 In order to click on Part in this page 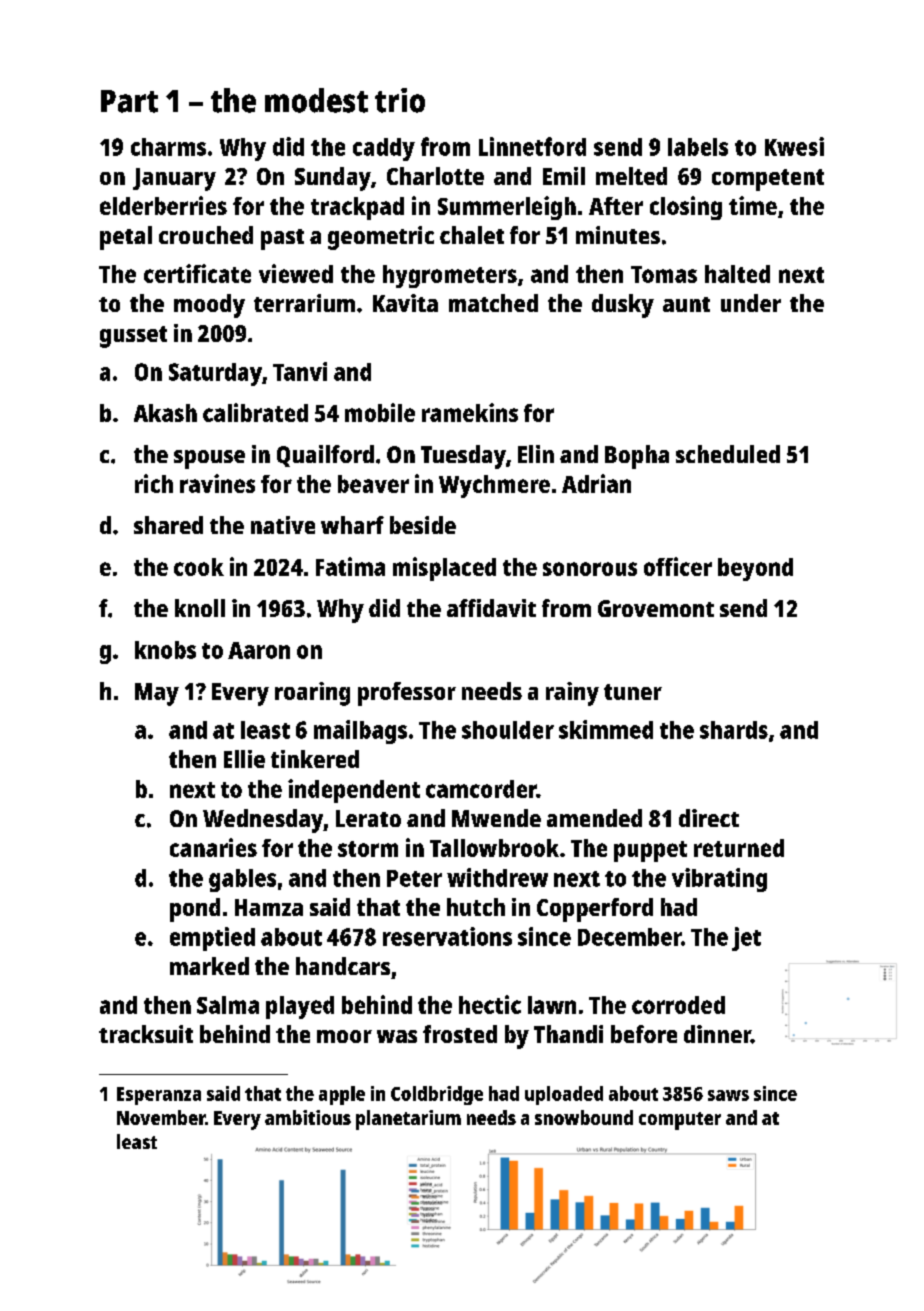, I will do `click(129, 101)`.
